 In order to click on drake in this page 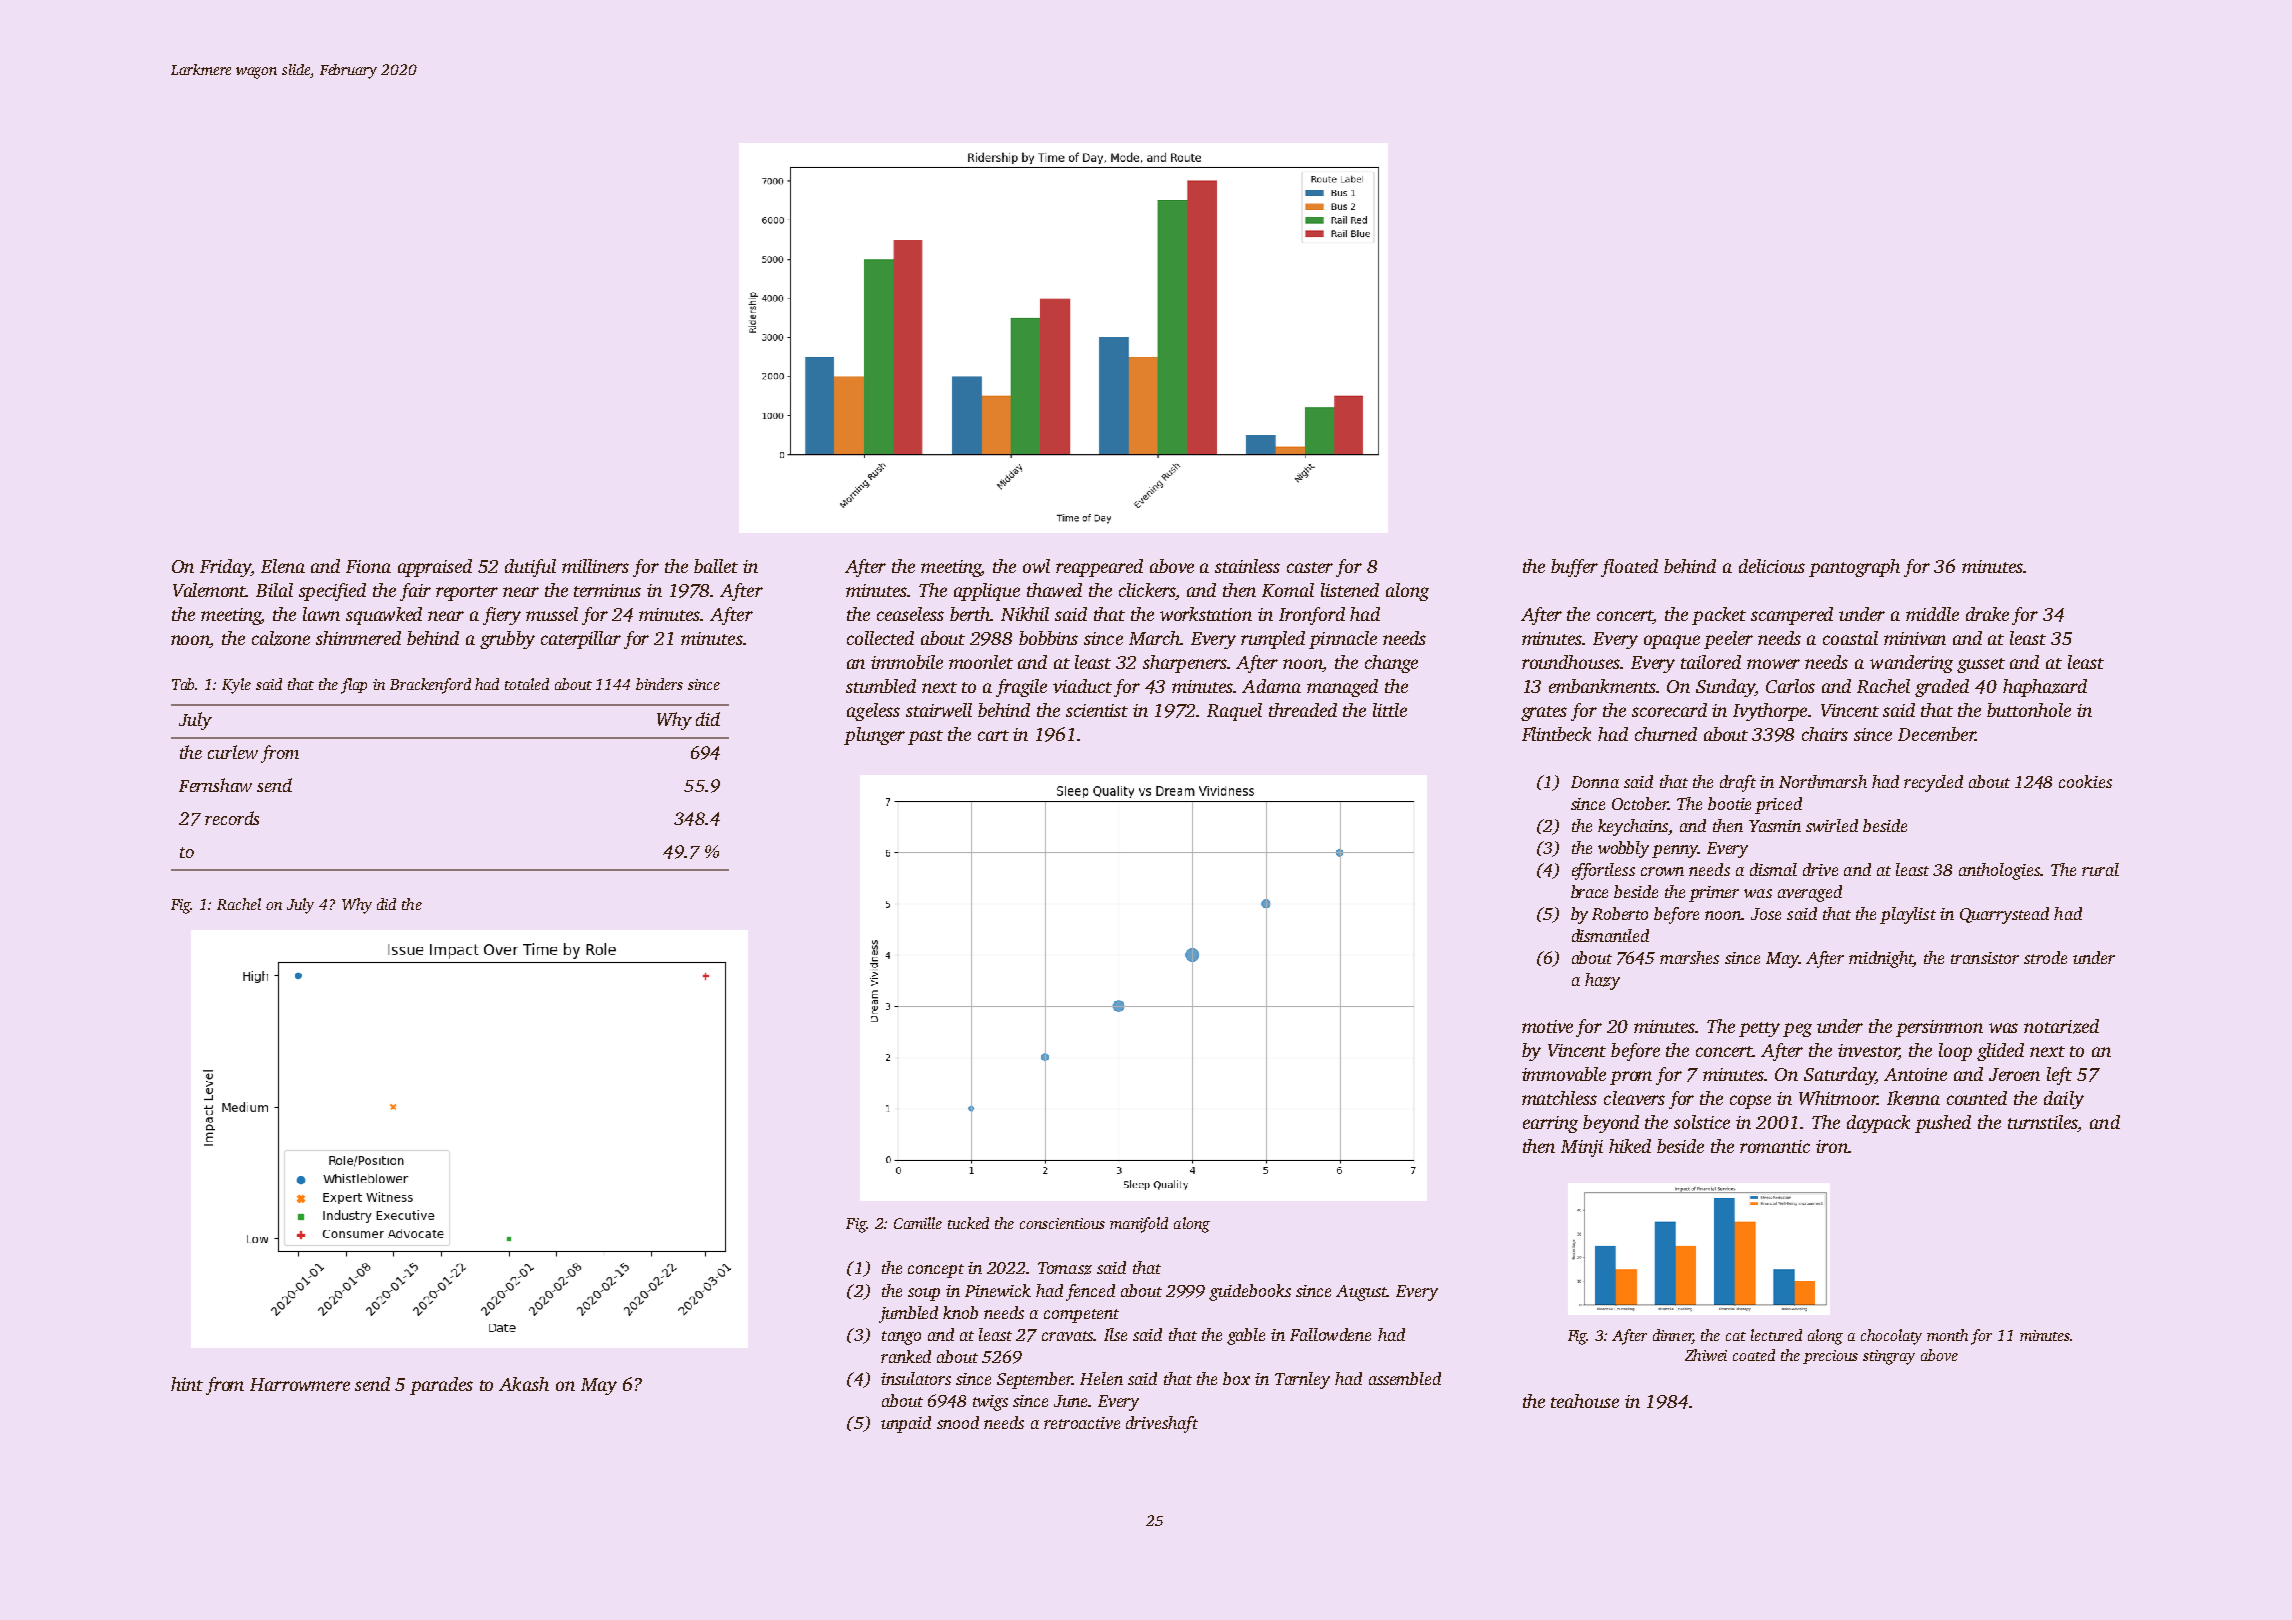, I will do `click(1987, 614)`.
